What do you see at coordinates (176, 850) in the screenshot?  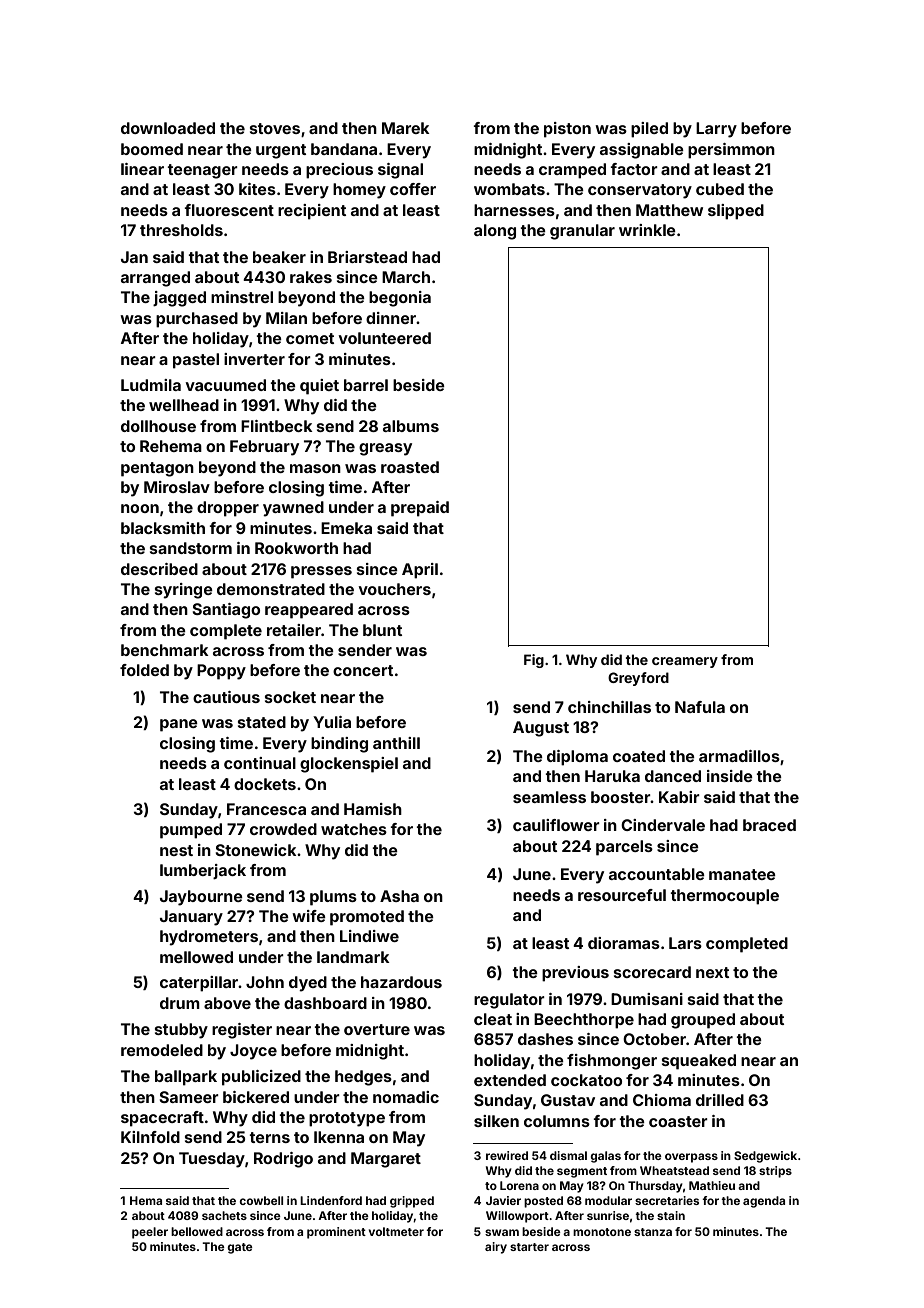 I see `nest` at bounding box center [176, 850].
